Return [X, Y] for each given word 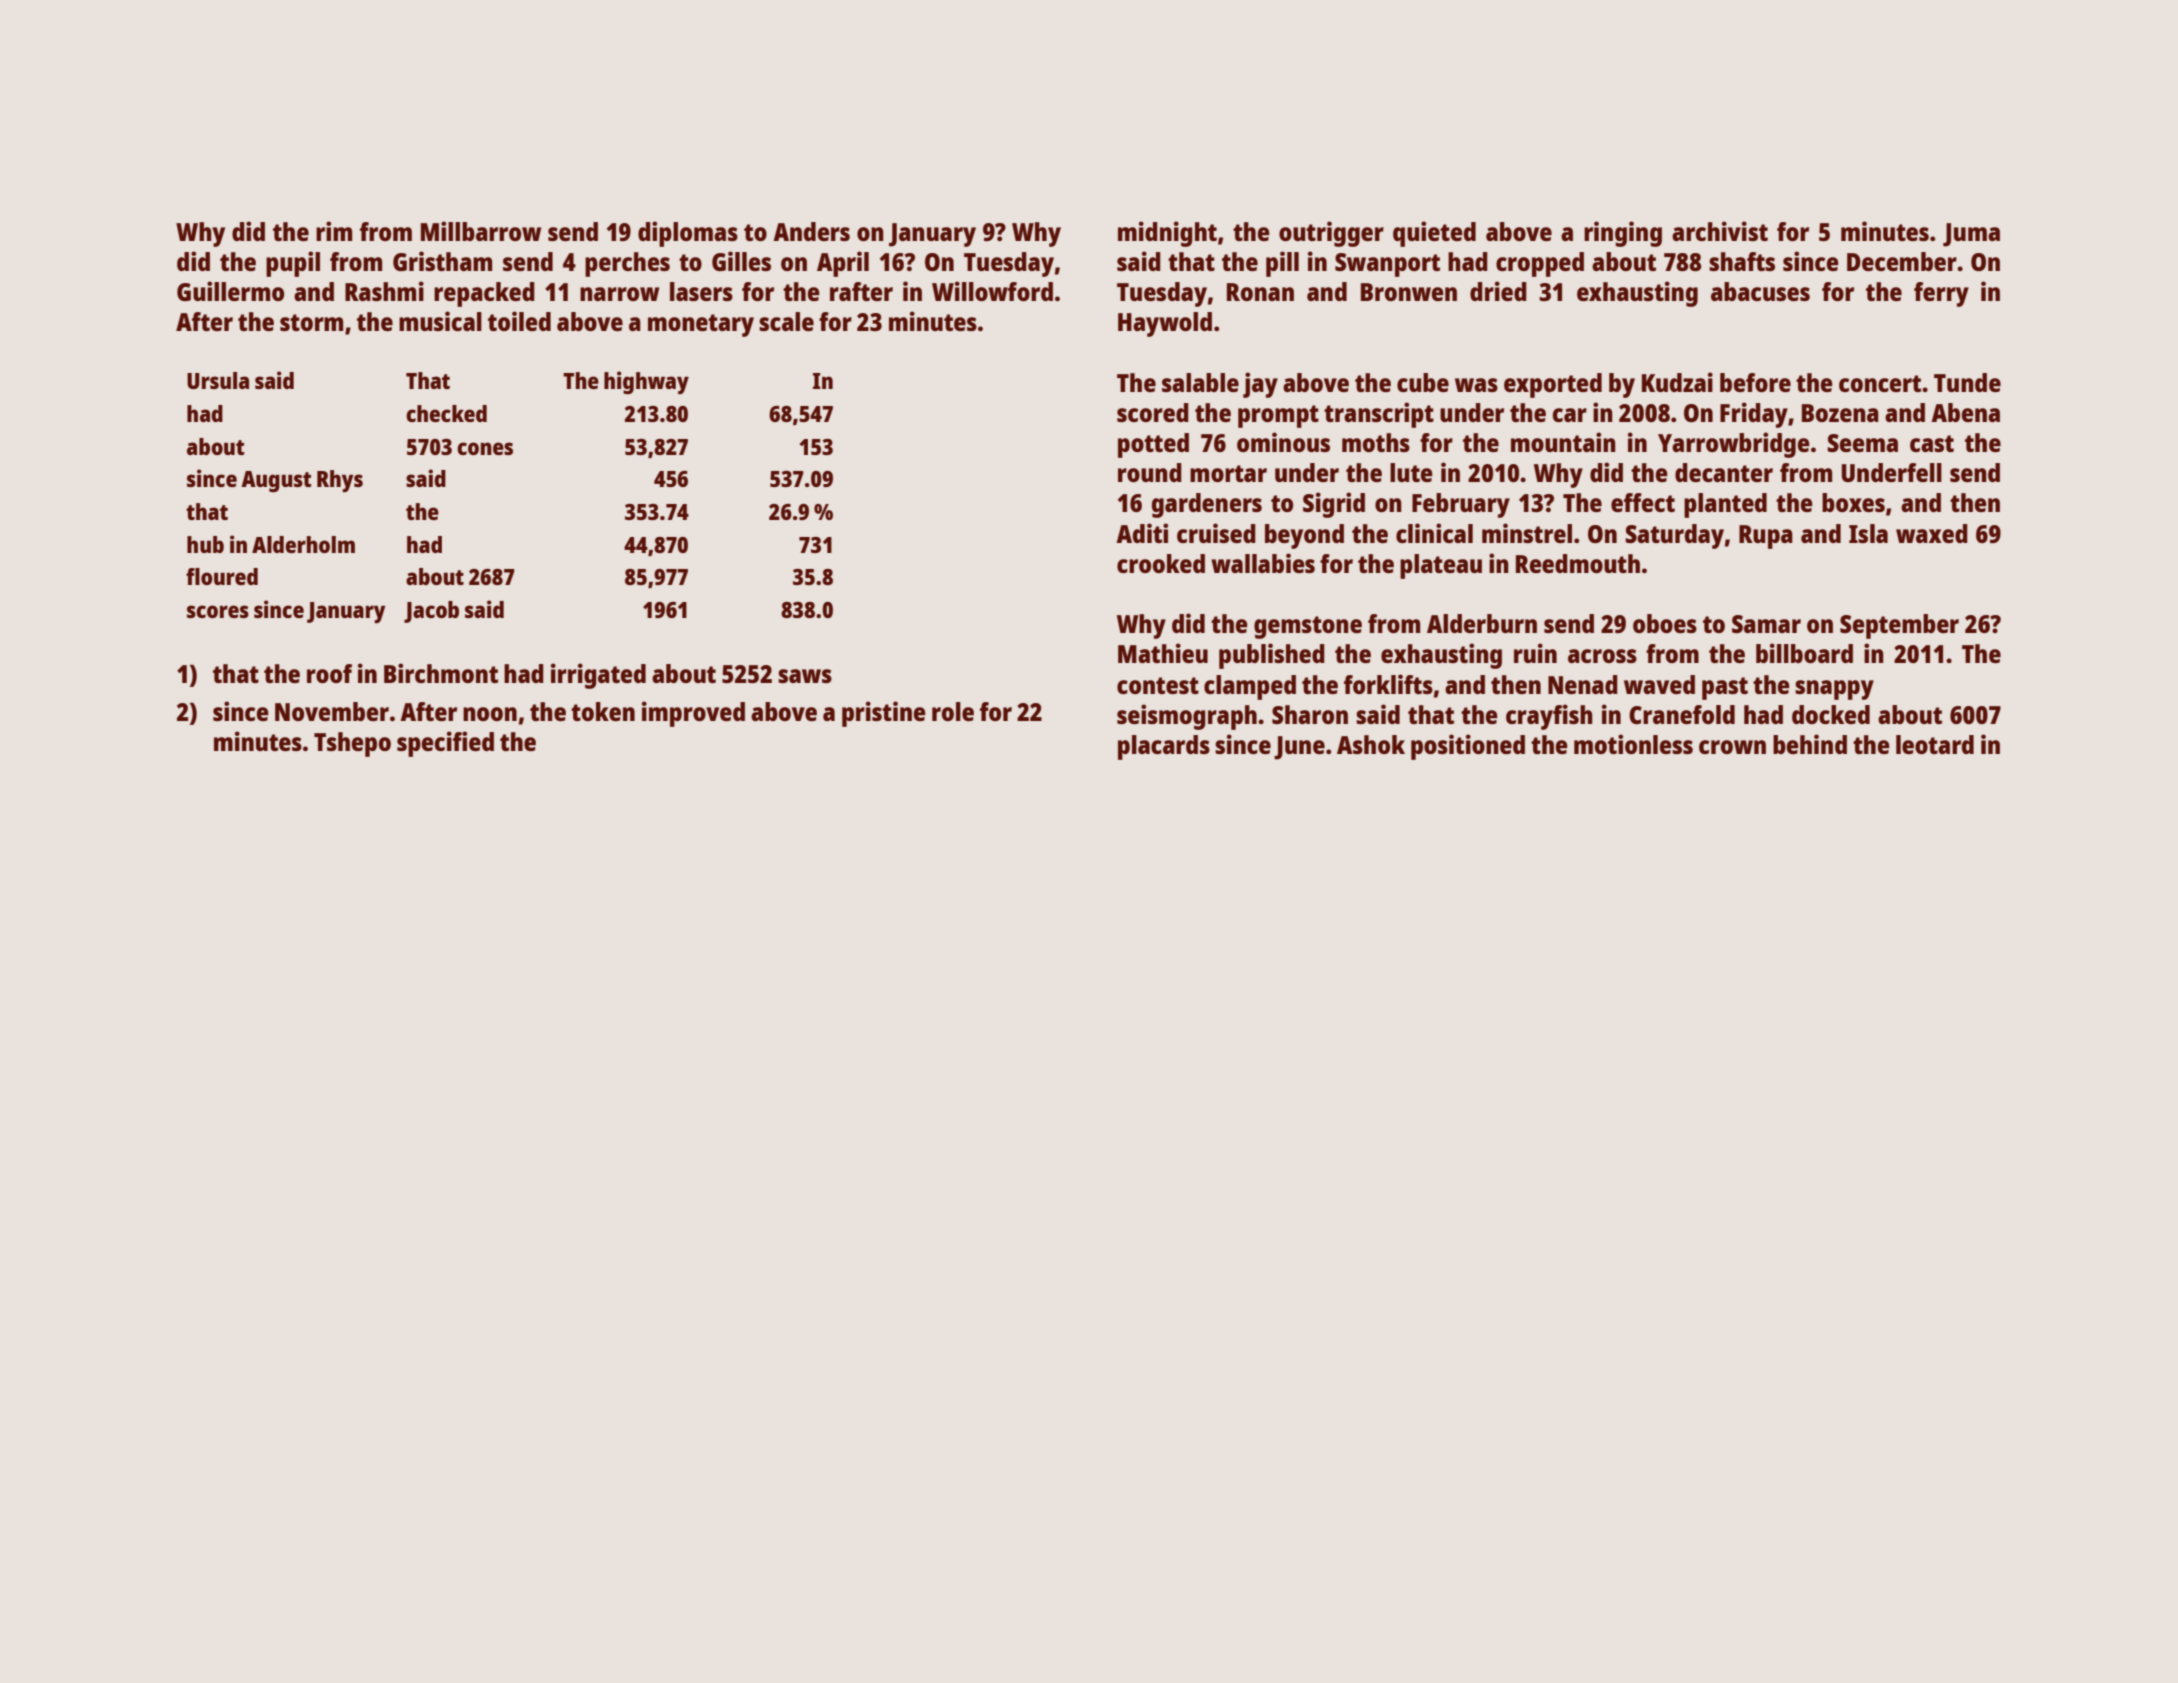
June [1299, 748]
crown [1732, 747]
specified [445, 744]
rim [334, 231]
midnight [1167, 234]
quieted [1434, 234]
